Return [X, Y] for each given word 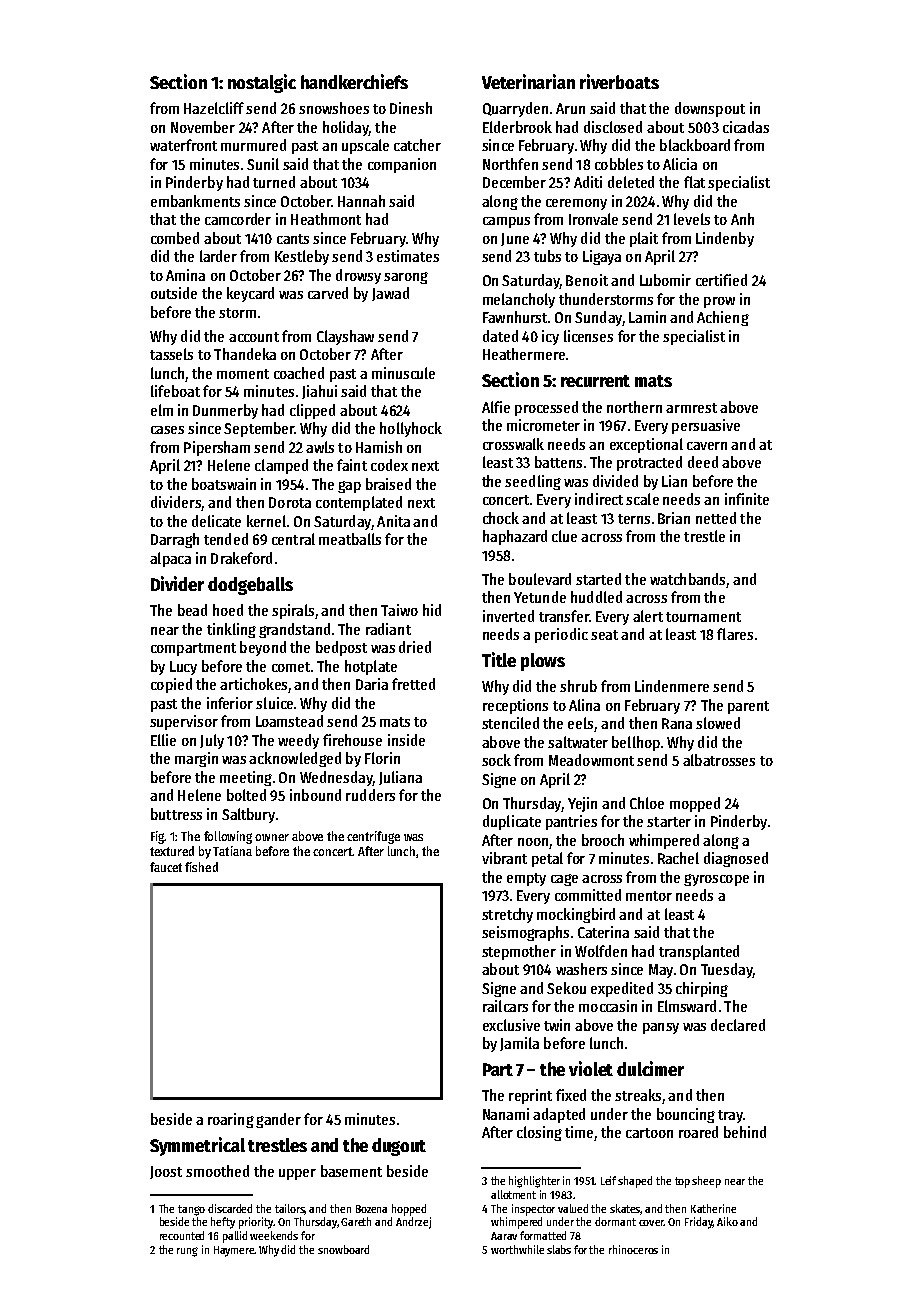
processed [546, 408]
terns [634, 519]
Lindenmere [672, 686]
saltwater [578, 742]
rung [187, 1252]
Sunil [263, 164]
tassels [171, 354]
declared [738, 1025]
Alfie [496, 407]
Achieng [723, 318]
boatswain [224, 484]
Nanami [506, 1114]
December [514, 182]
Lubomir [665, 280]
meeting [246, 778]
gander [278, 1120]
